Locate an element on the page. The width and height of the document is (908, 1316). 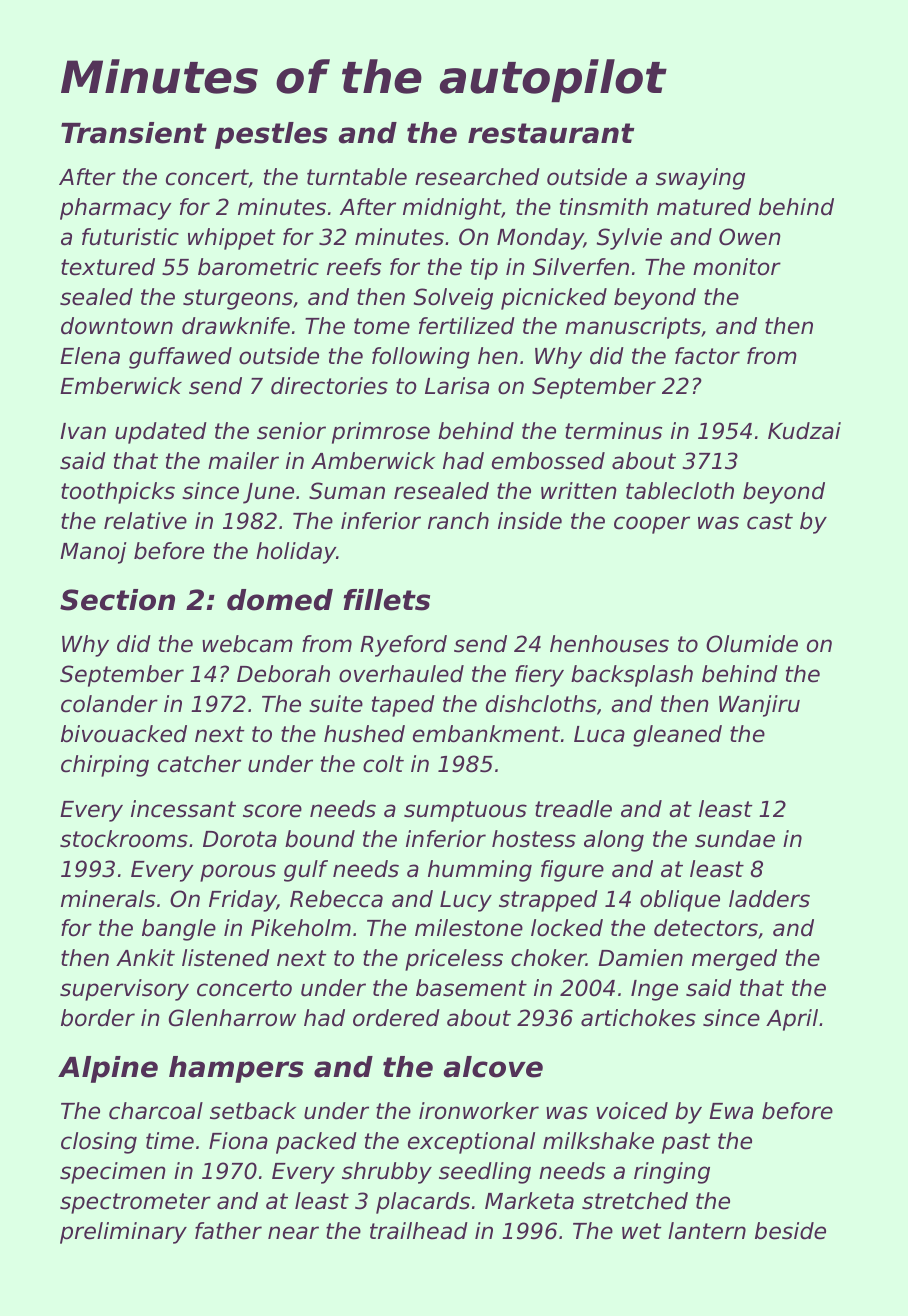
exceptional is located at coordinates (471, 1143).
